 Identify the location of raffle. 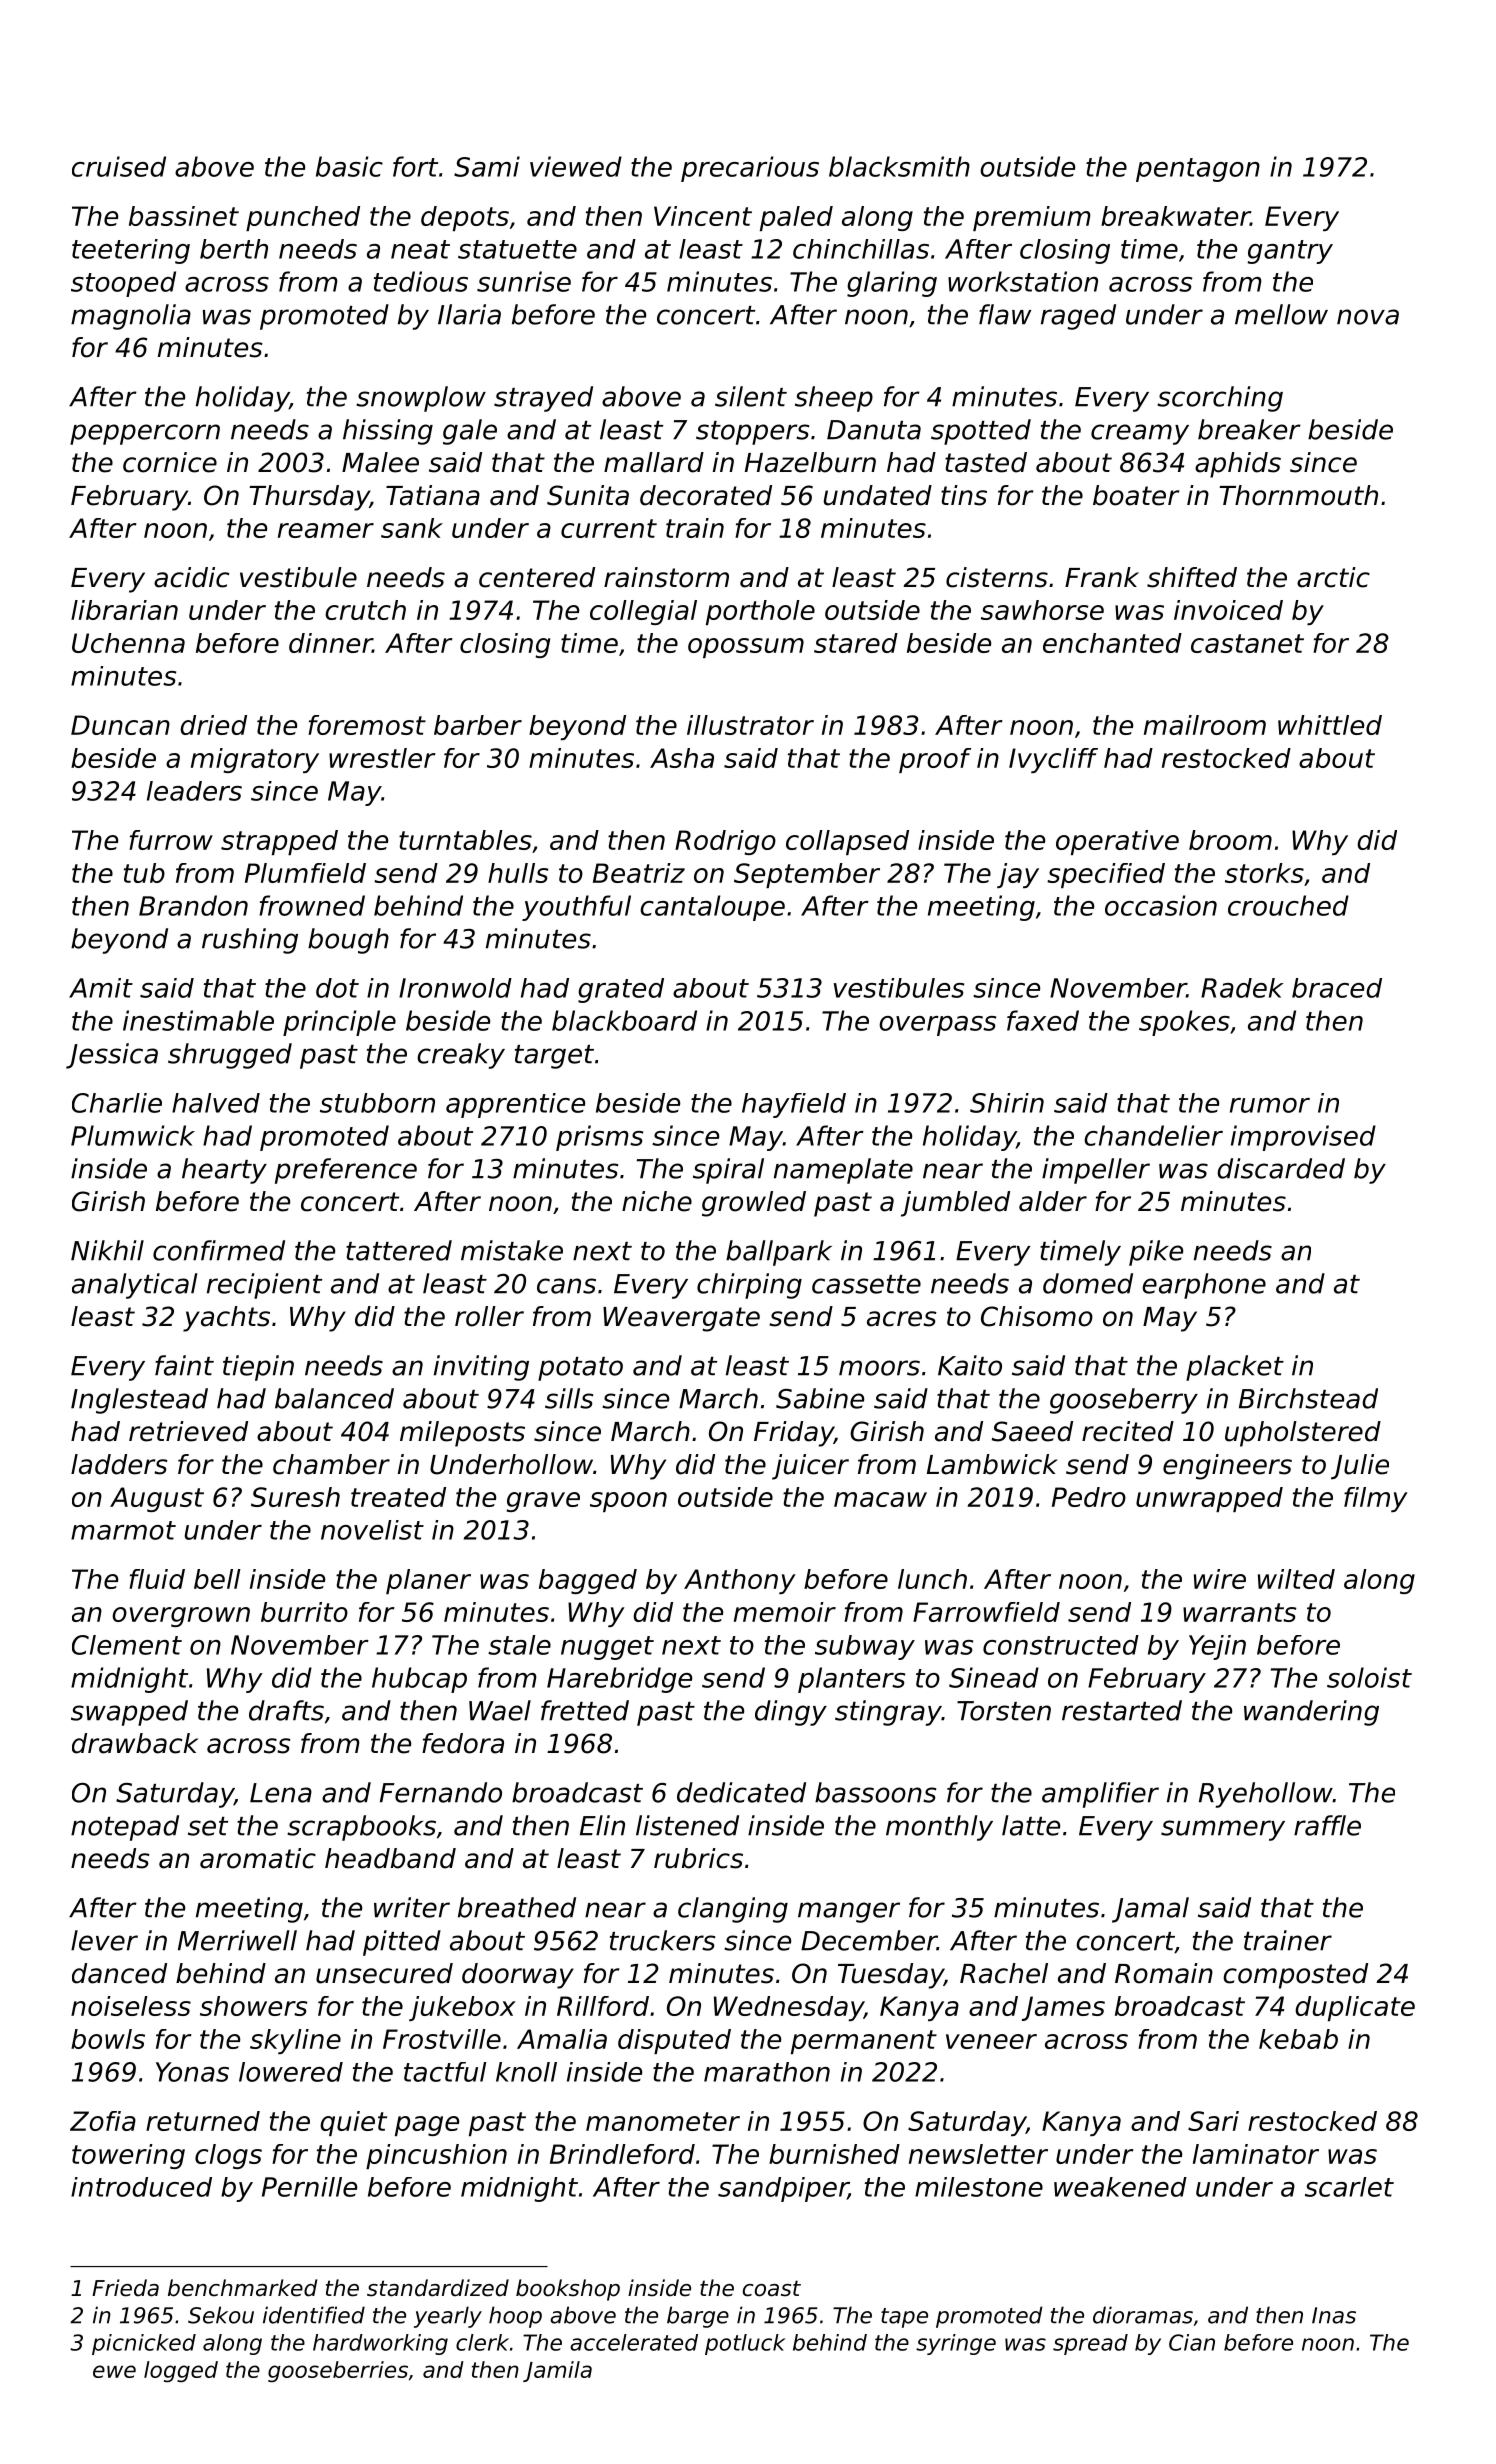
(1327, 1825).
